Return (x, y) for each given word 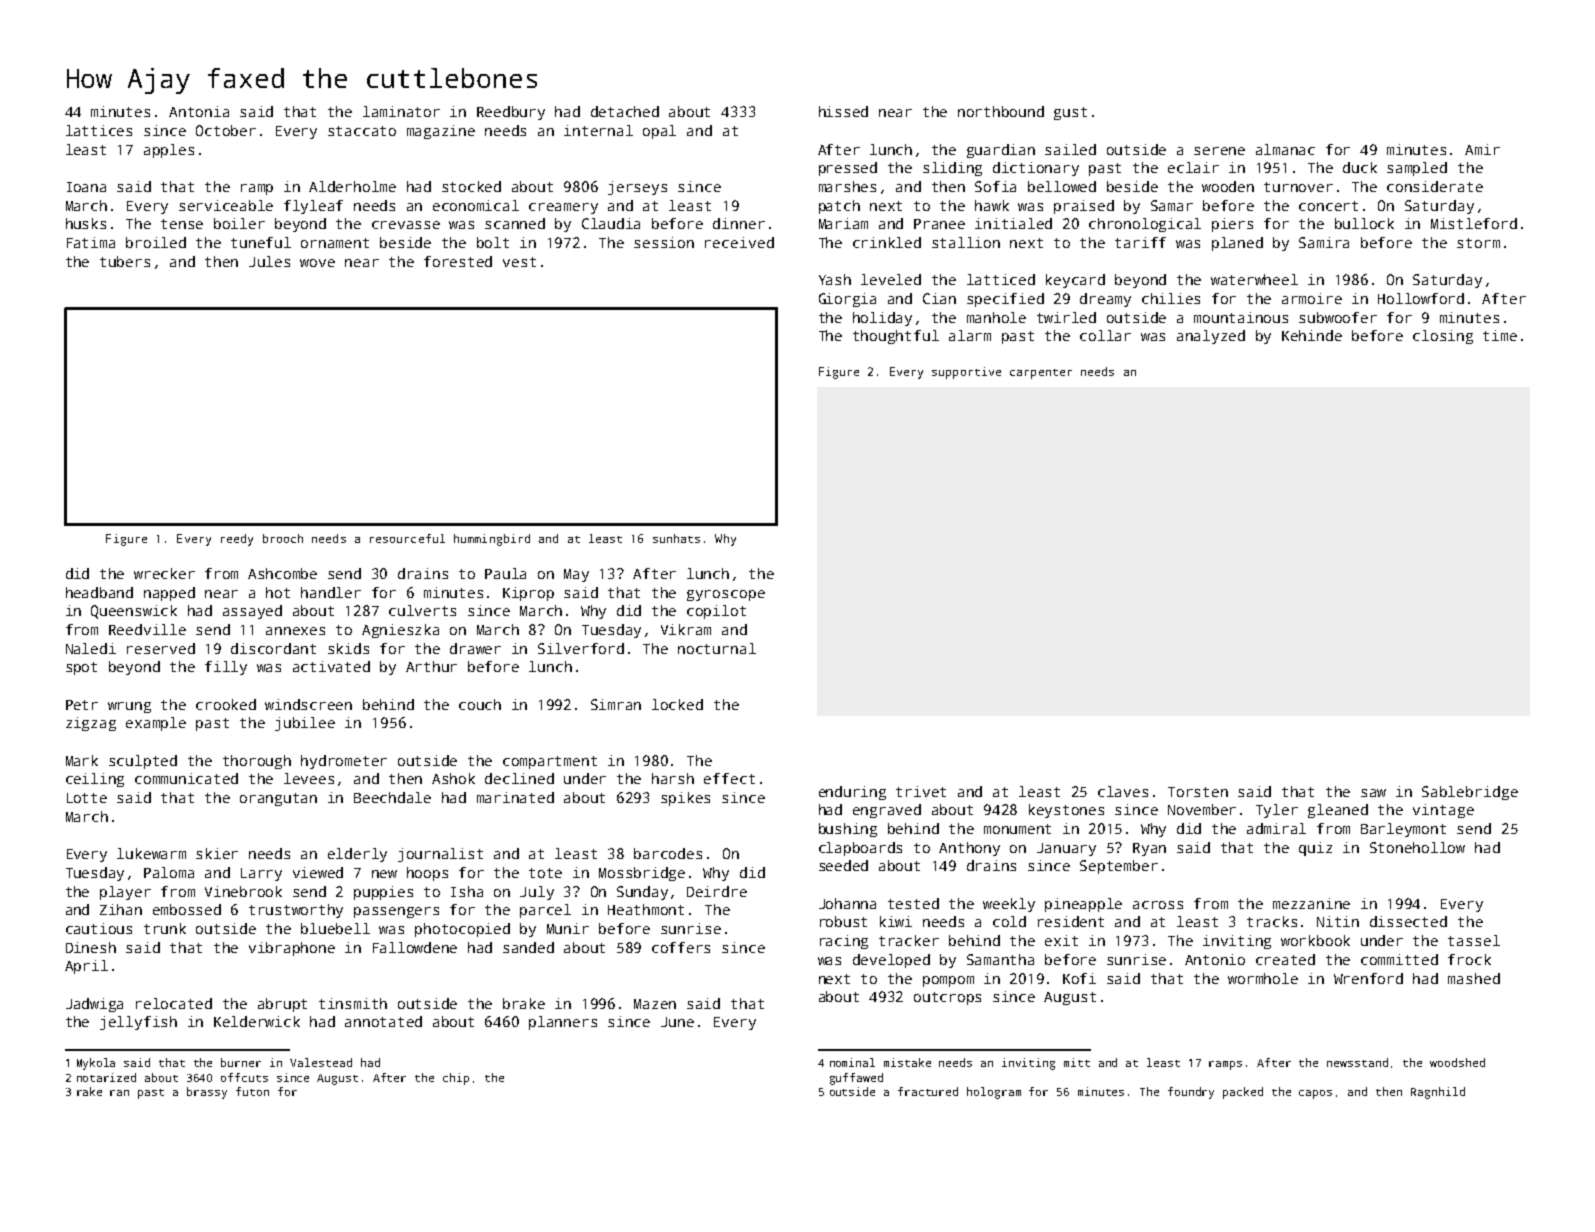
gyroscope (726, 595)
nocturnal (717, 648)
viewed (318, 872)
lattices (99, 130)
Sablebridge (1470, 793)
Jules (269, 261)
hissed (843, 111)
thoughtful (896, 337)
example (156, 724)
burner (241, 1062)
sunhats (676, 538)
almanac (1285, 149)
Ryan (1149, 849)
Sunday (642, 893)
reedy (237, 540)
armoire (1312, 298)
